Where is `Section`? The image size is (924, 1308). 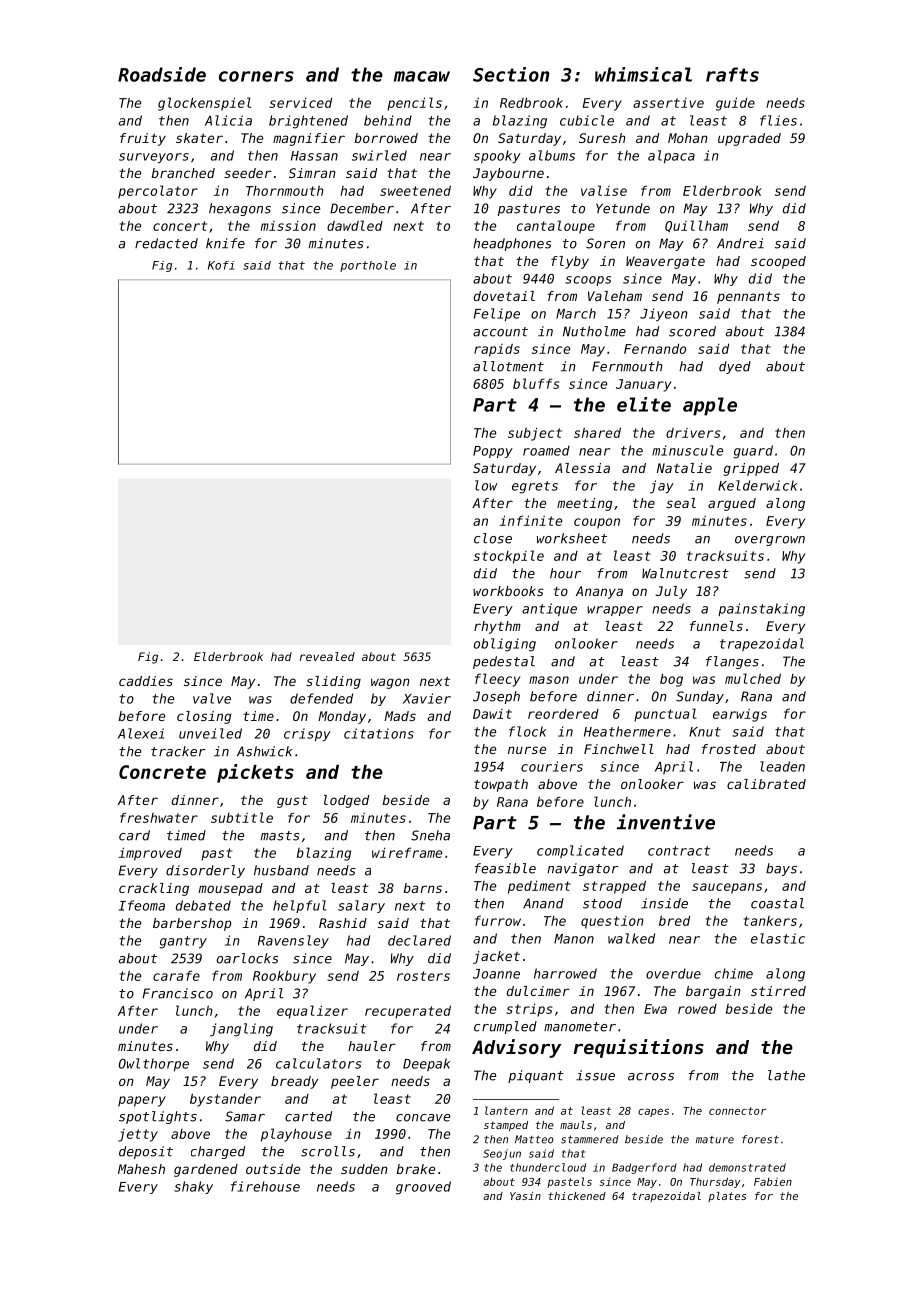
Section is located at coordinates (511, 74).
